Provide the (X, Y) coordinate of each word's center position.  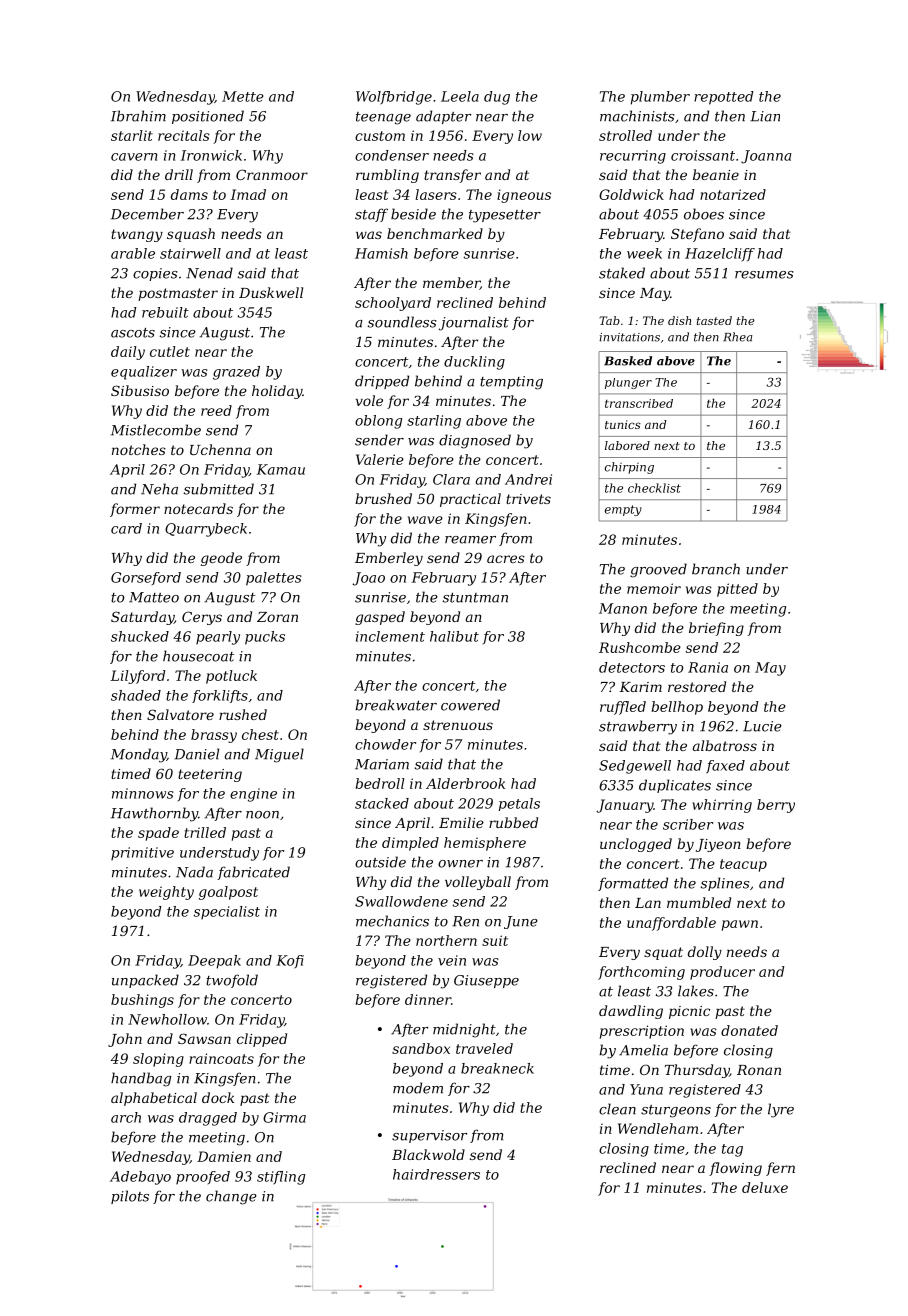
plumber (660, 98)
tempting (511, 383)
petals (519, 804)
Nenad (209, 273)
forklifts (220, 696)
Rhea (737, 337)
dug (497, 98)
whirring (722, 806)
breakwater (396, 705)
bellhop (677, 708)
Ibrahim (138, 116)
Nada (194, 872)
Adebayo (140, 1178)
